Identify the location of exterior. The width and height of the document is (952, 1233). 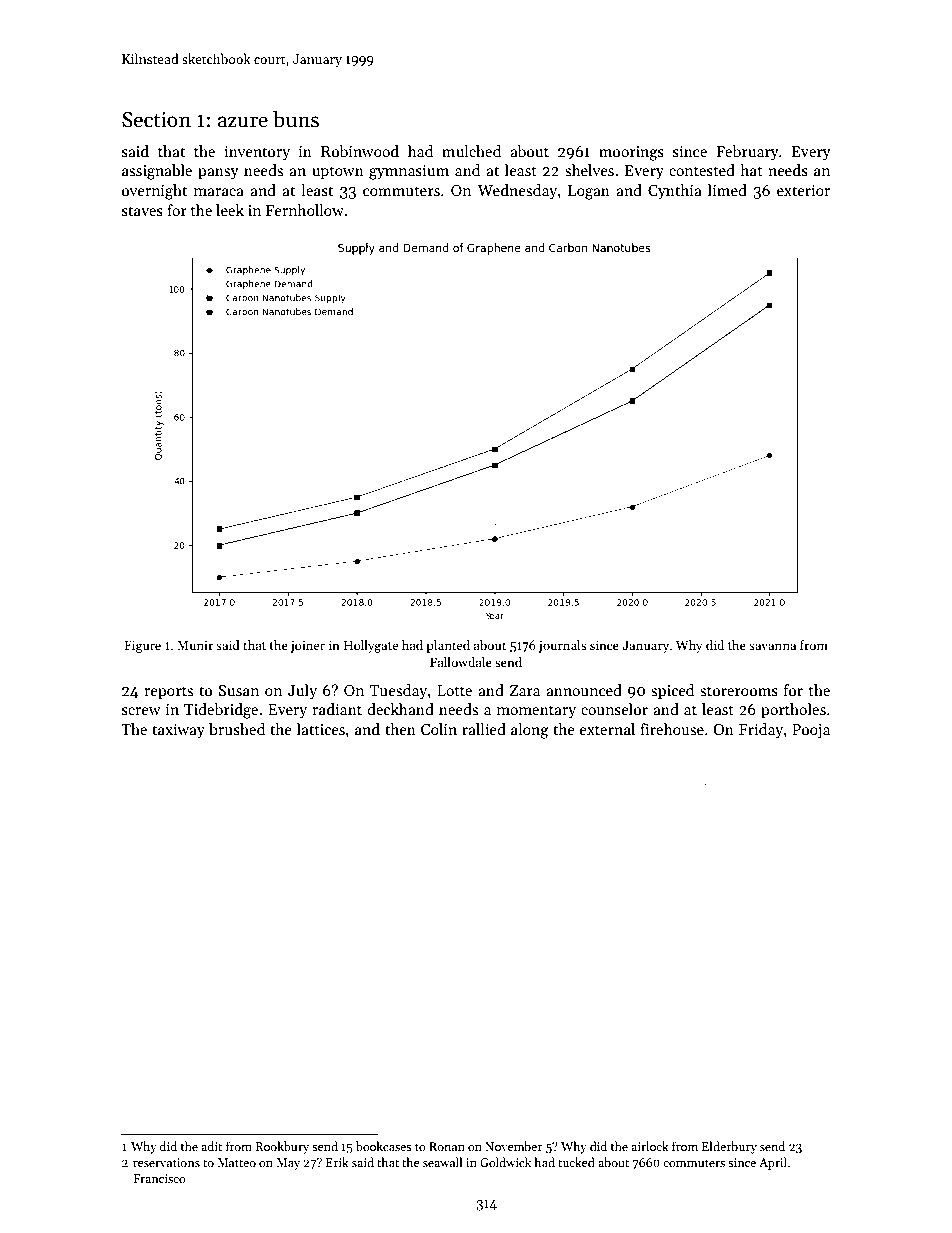
(803, 190).
